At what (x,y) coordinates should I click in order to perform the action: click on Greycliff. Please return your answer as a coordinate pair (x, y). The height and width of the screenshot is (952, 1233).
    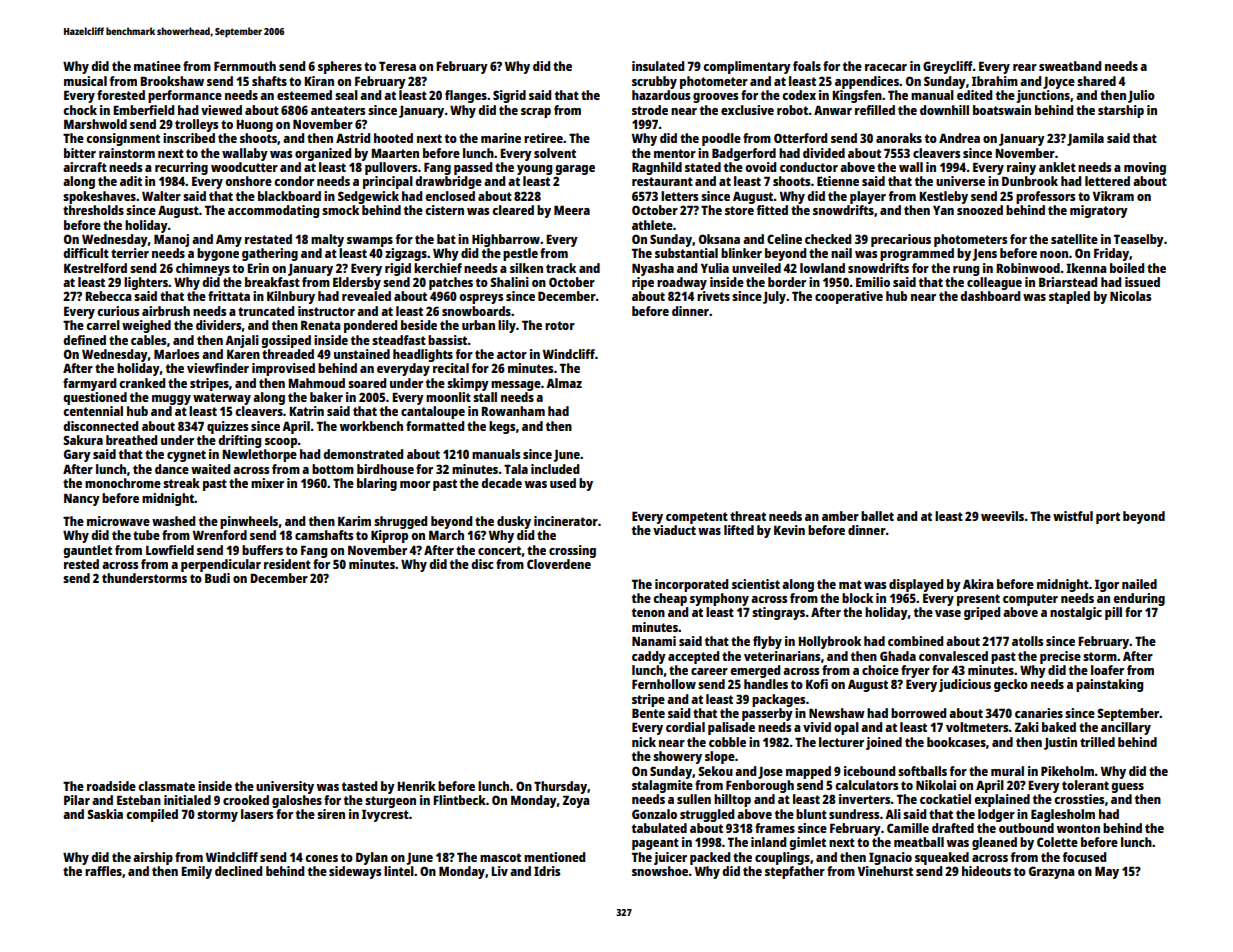
    Looking at the image, I should click on (948, 67).
